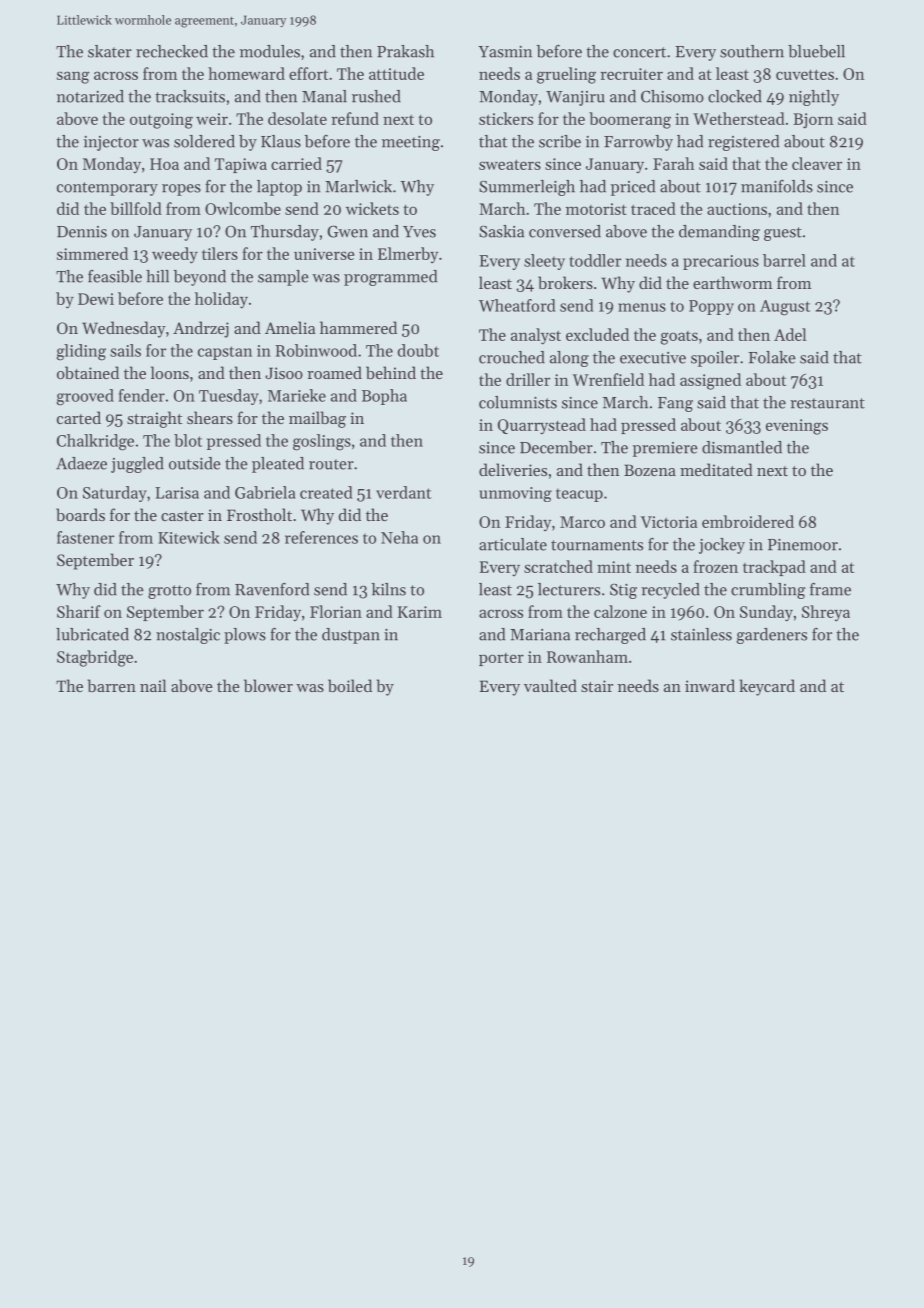 Image resolution: width=924 pixels, height=1308 pixels. I want to click on trackpad, so click(774, 568).
